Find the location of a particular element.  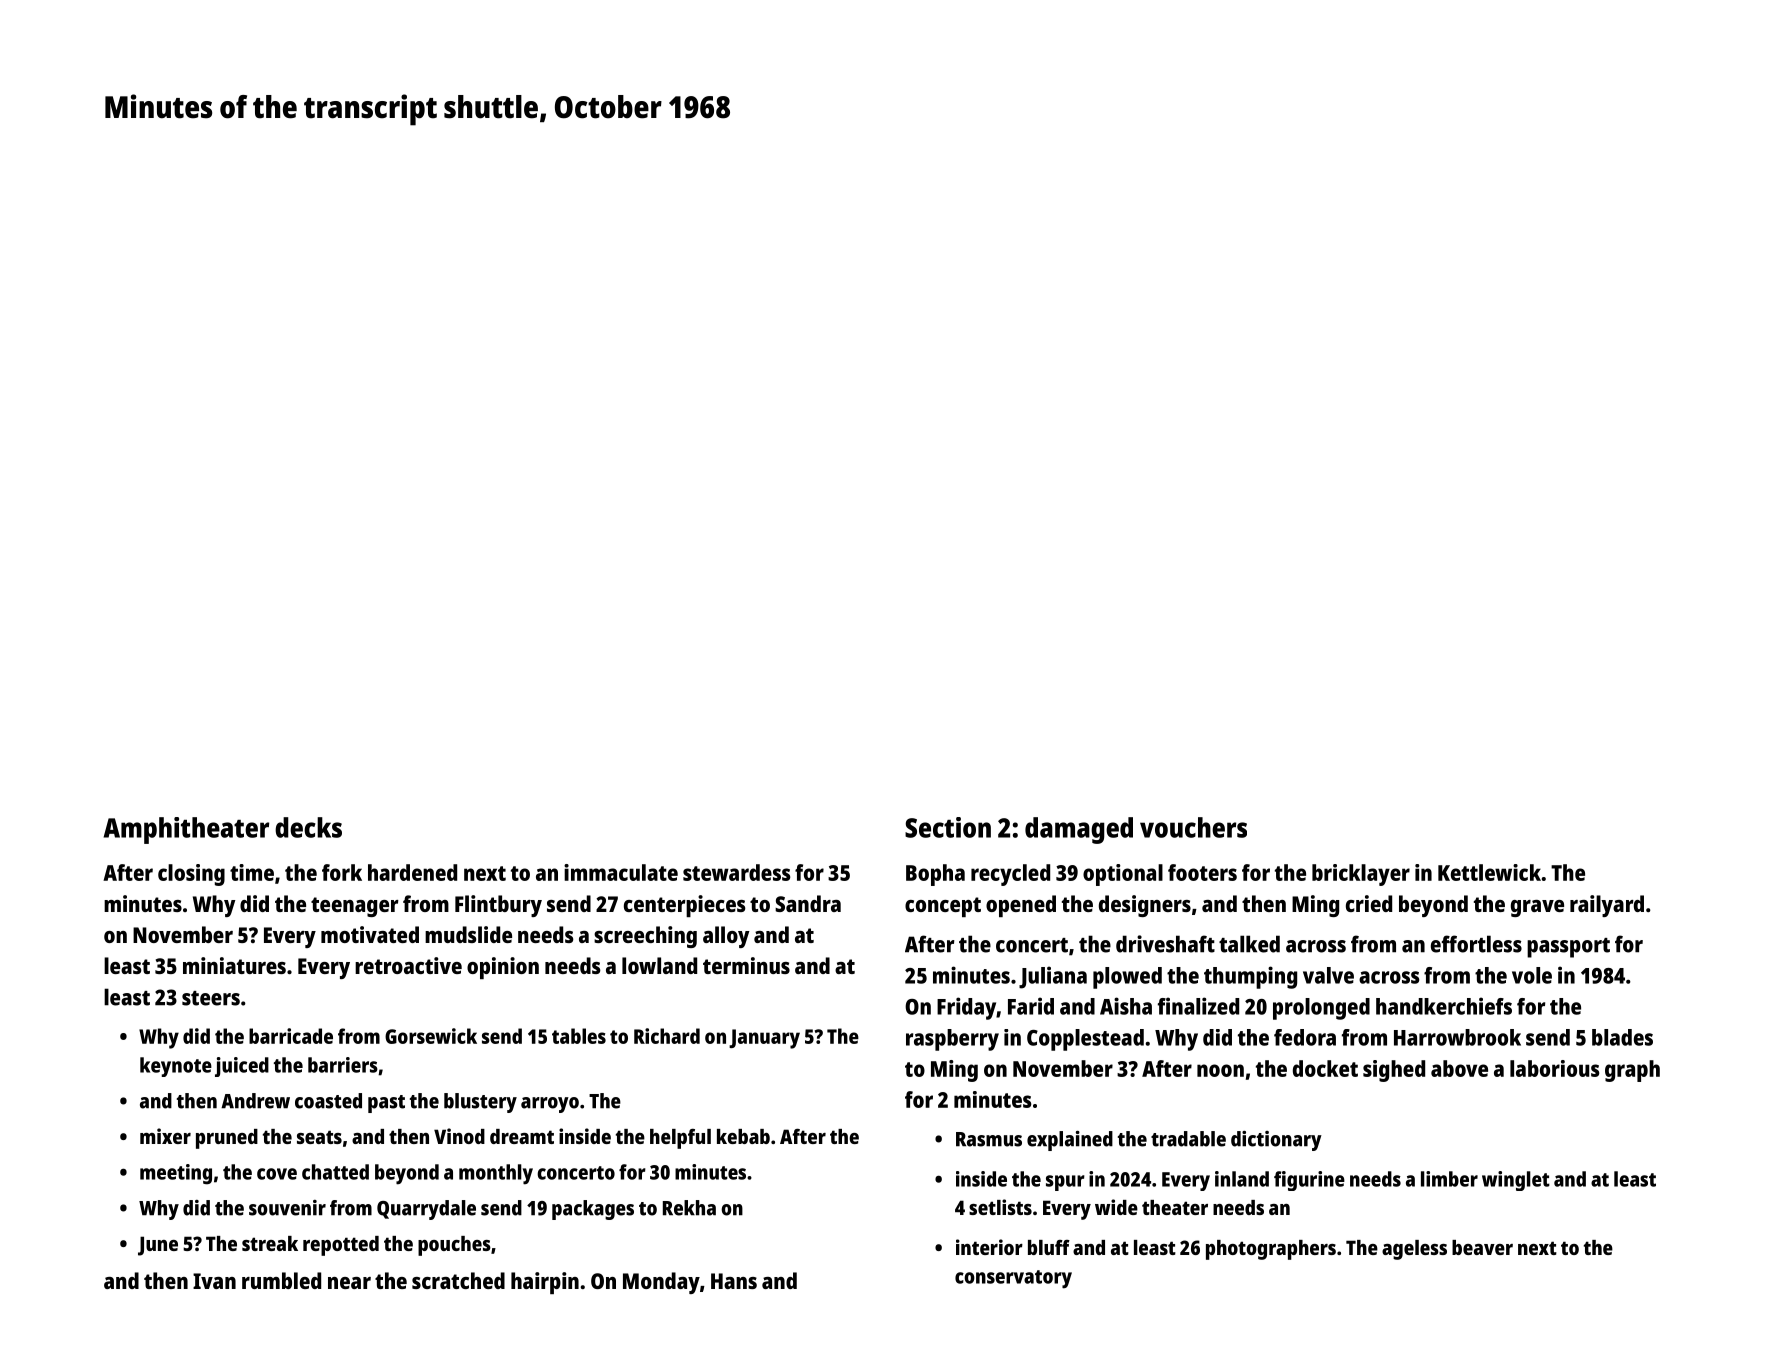

Juliana is located at coordinates (1053, 977).
